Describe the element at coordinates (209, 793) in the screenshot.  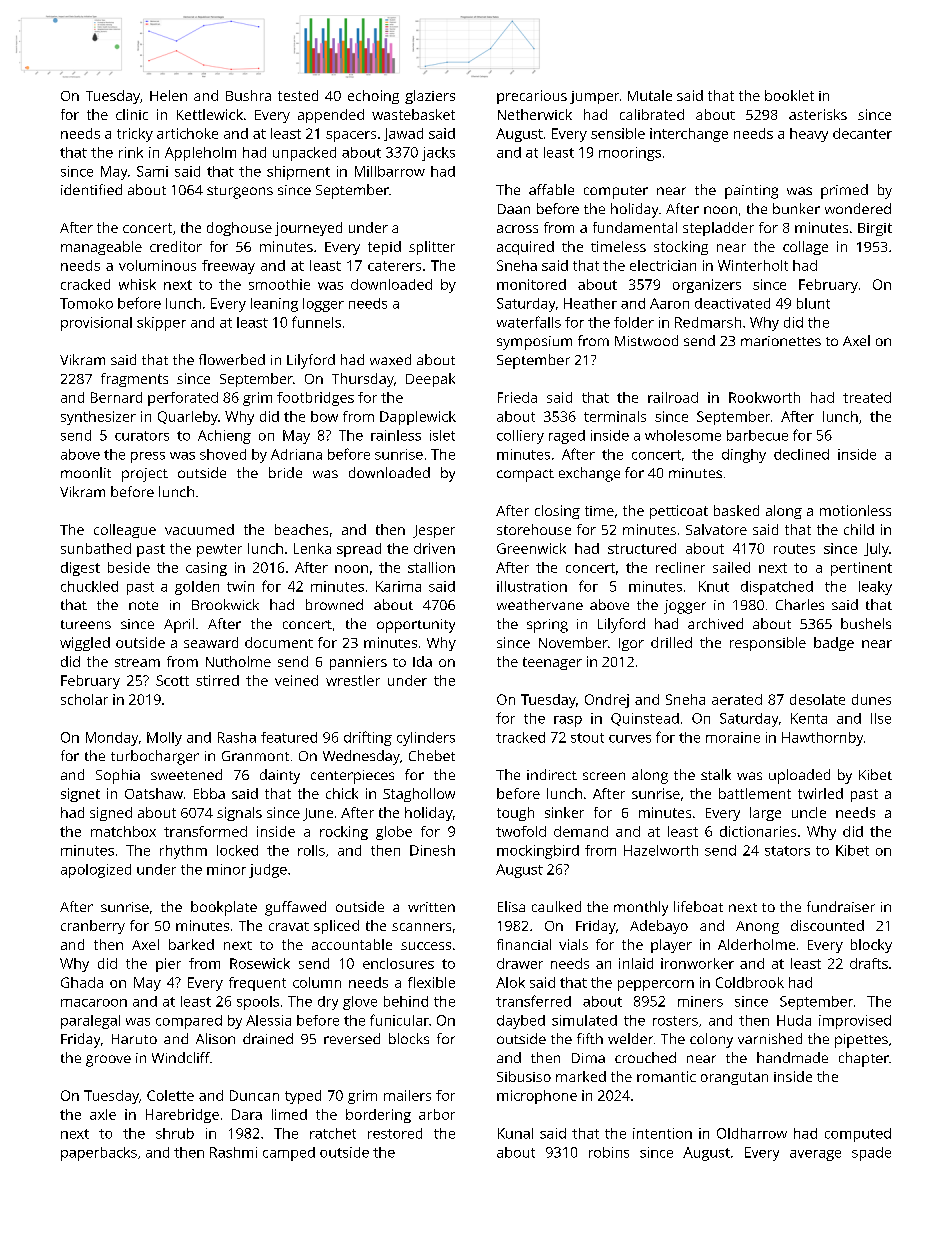
I see `Ebba` at that location.
